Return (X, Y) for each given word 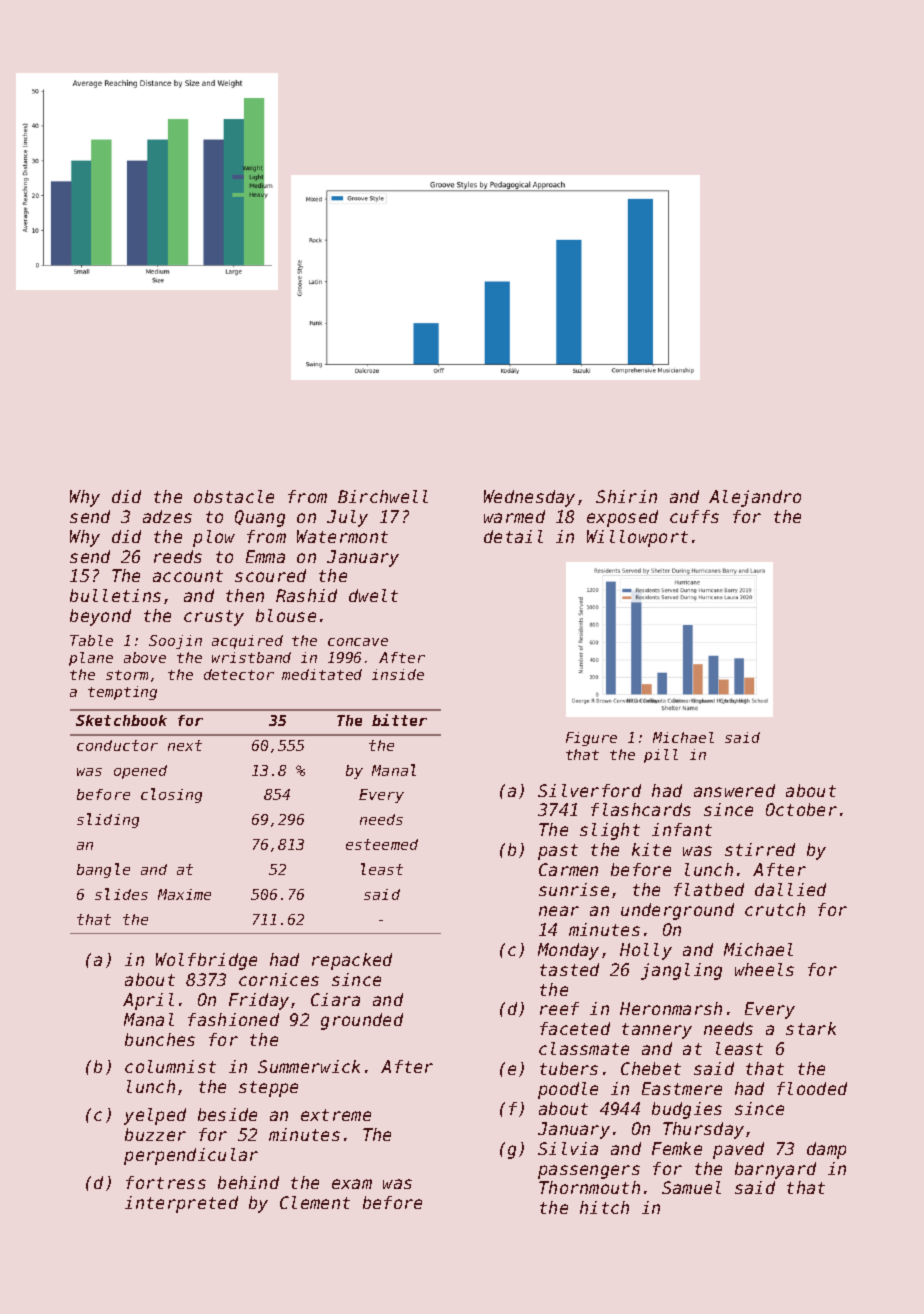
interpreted (181, 1204)
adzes (167, 516)
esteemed (382, 844)
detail (513, 536)
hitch (604, 1207)
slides (121, 894)
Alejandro (755, 498)
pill (661, 756)
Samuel (691, 1187)
